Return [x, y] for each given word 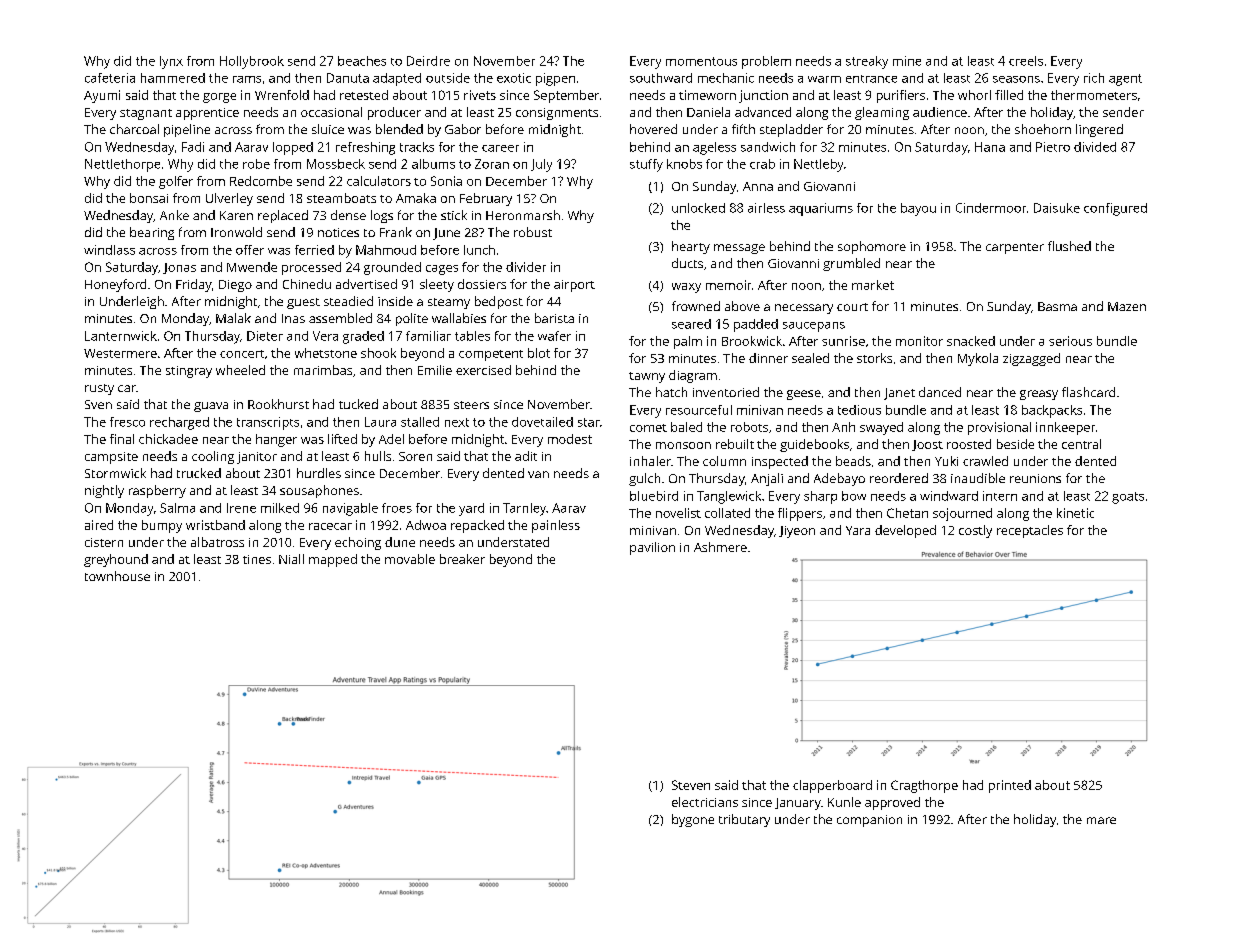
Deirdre [428, 61]
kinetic [1075, 513]
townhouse [117, 576]
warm [824, 79]
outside [448, 78]
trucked [199, 473]
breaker [462, 559]
